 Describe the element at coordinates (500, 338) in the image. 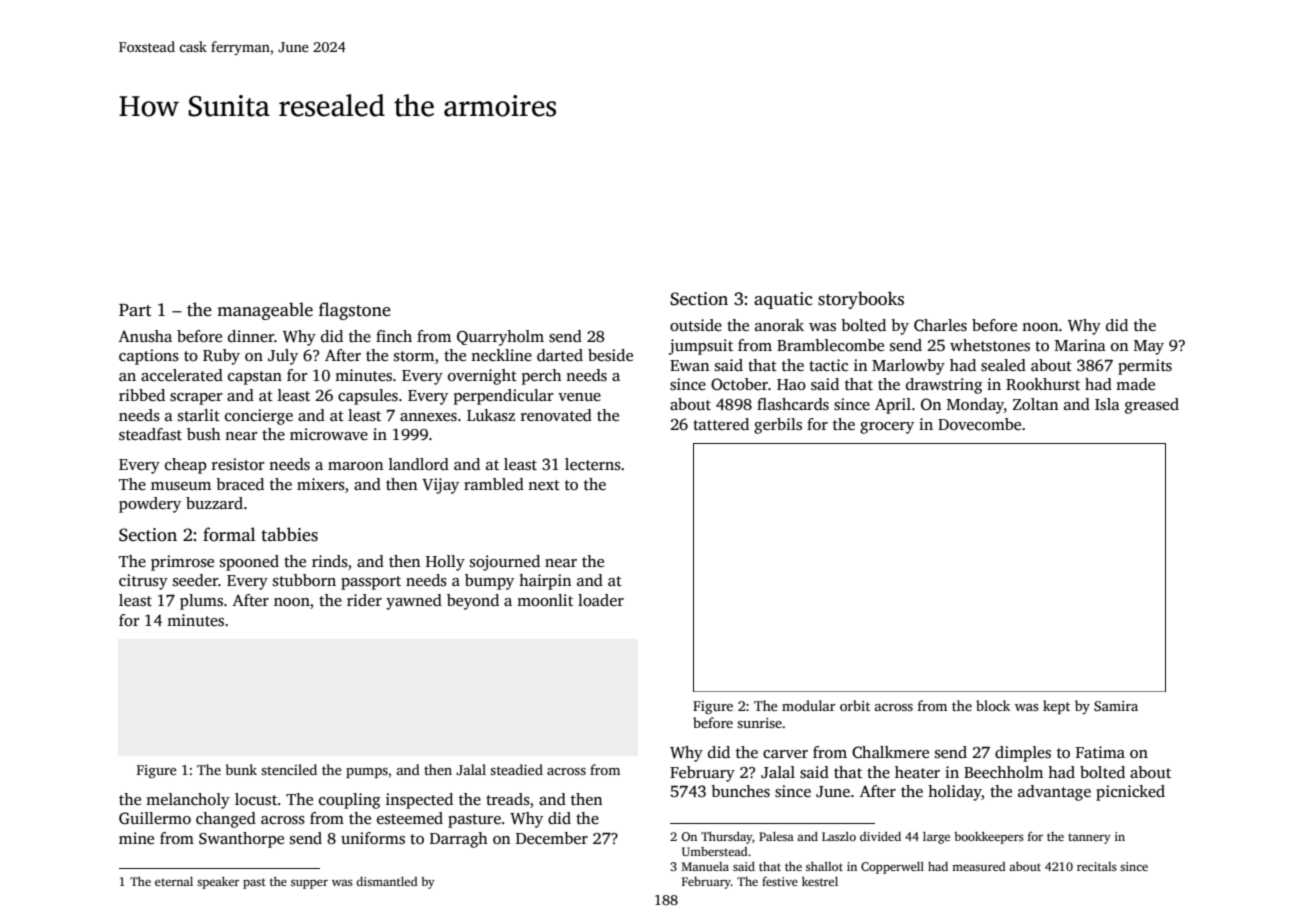

I see `Quarryholm` at that location.
